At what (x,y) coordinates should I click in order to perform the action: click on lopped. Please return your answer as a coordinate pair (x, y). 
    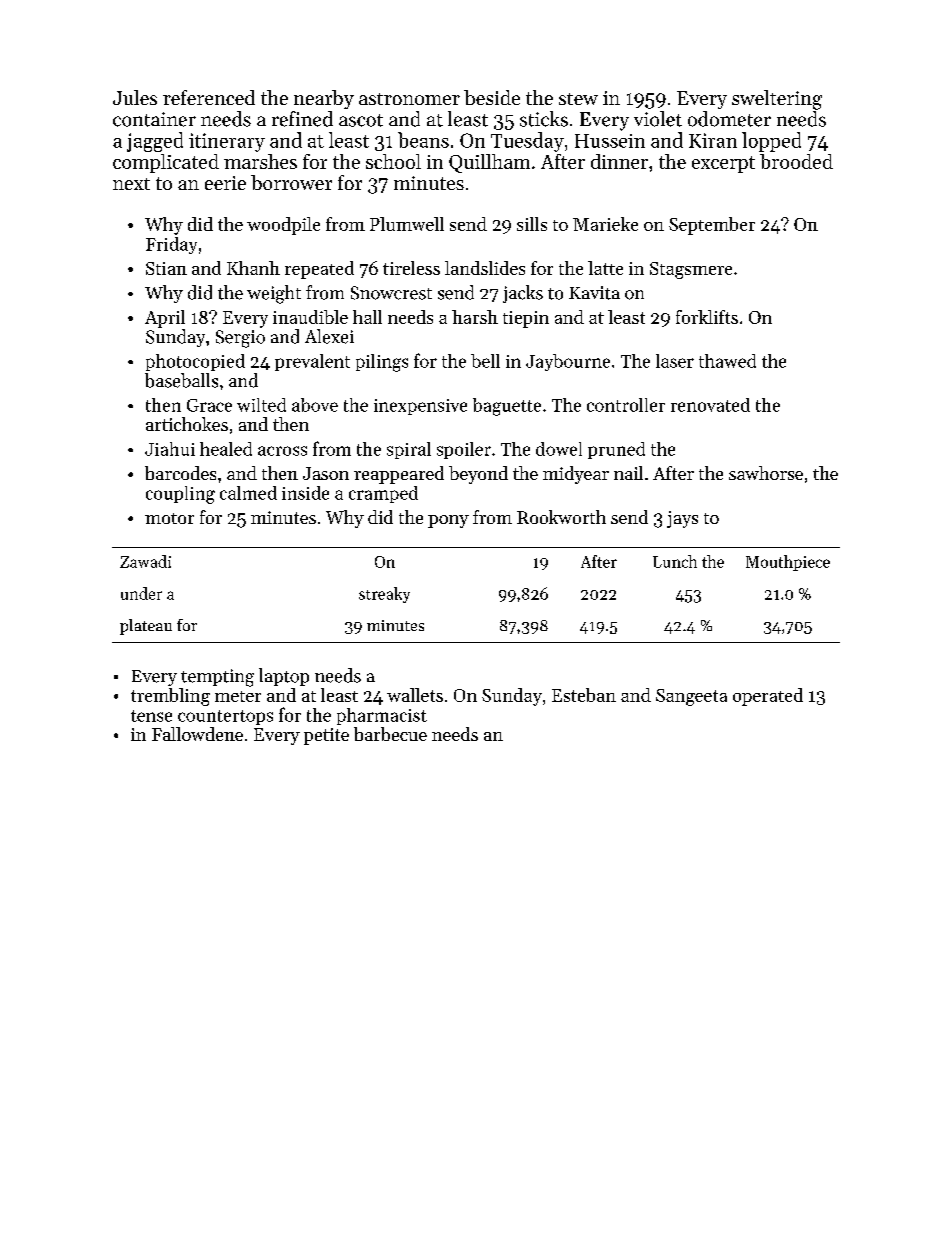
    Looking at the image, I should click on (771, 142).
